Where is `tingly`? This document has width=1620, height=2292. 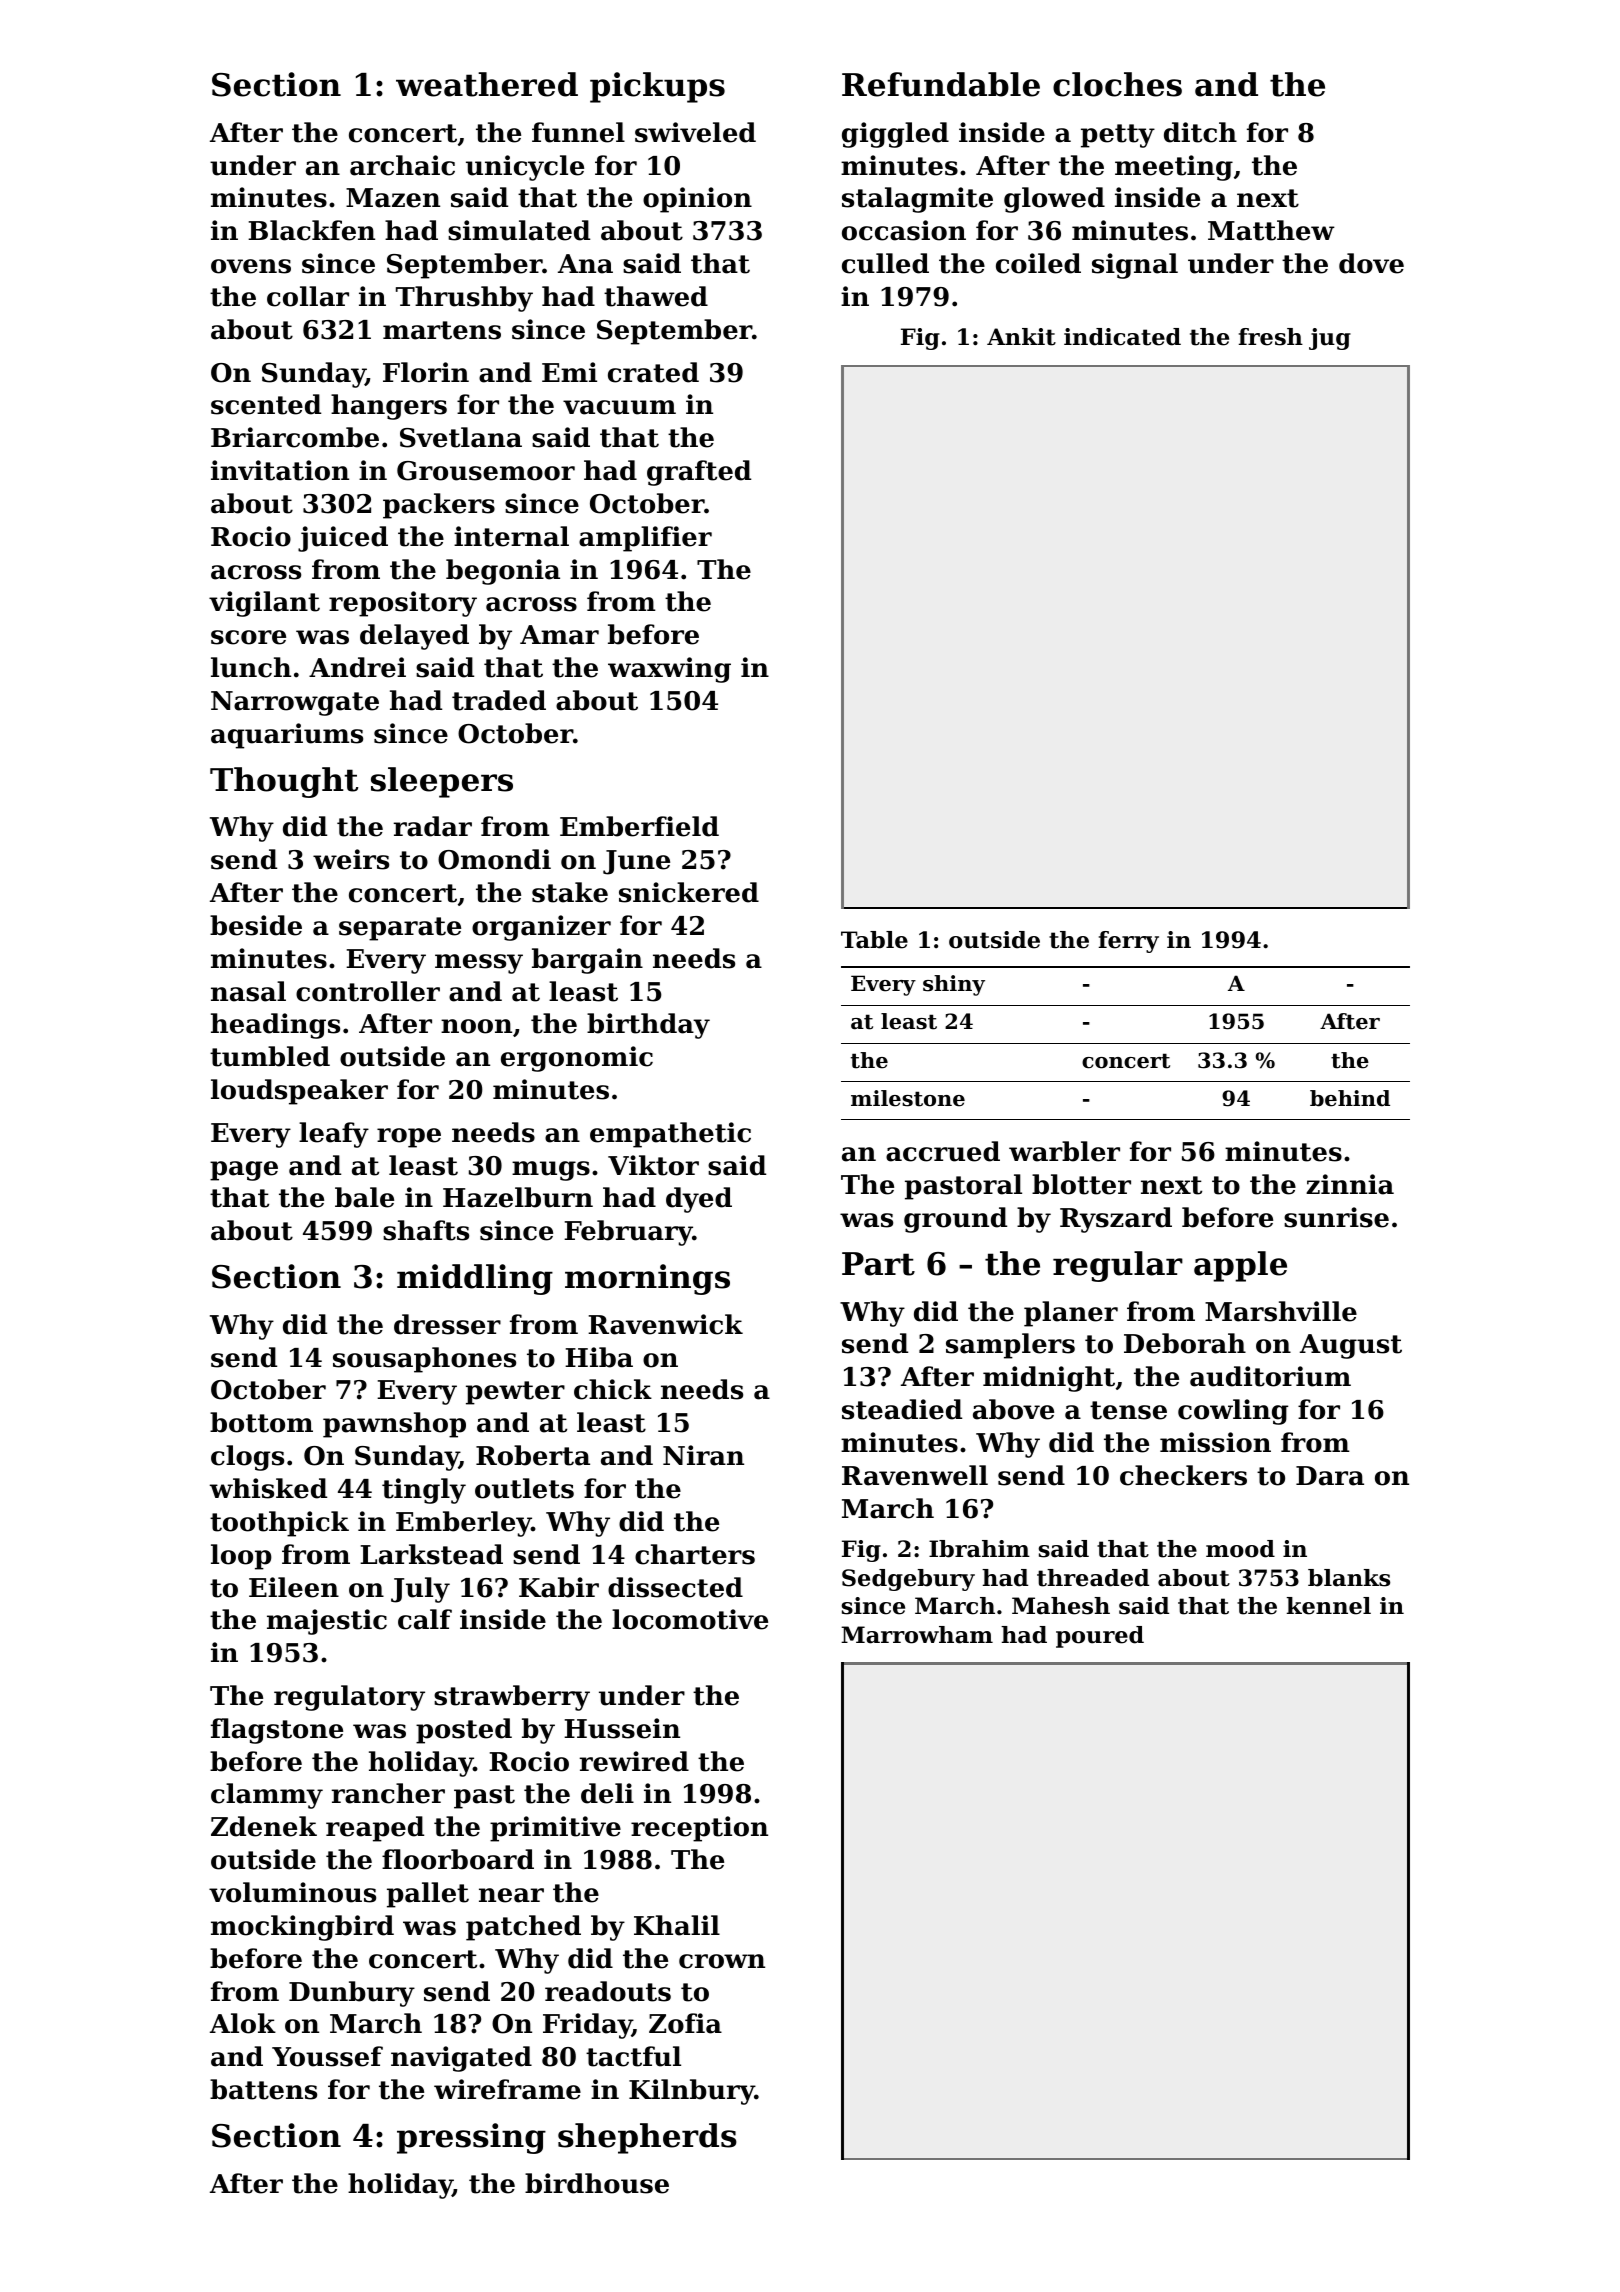 tingly is located at coordinates (424, 1491).
